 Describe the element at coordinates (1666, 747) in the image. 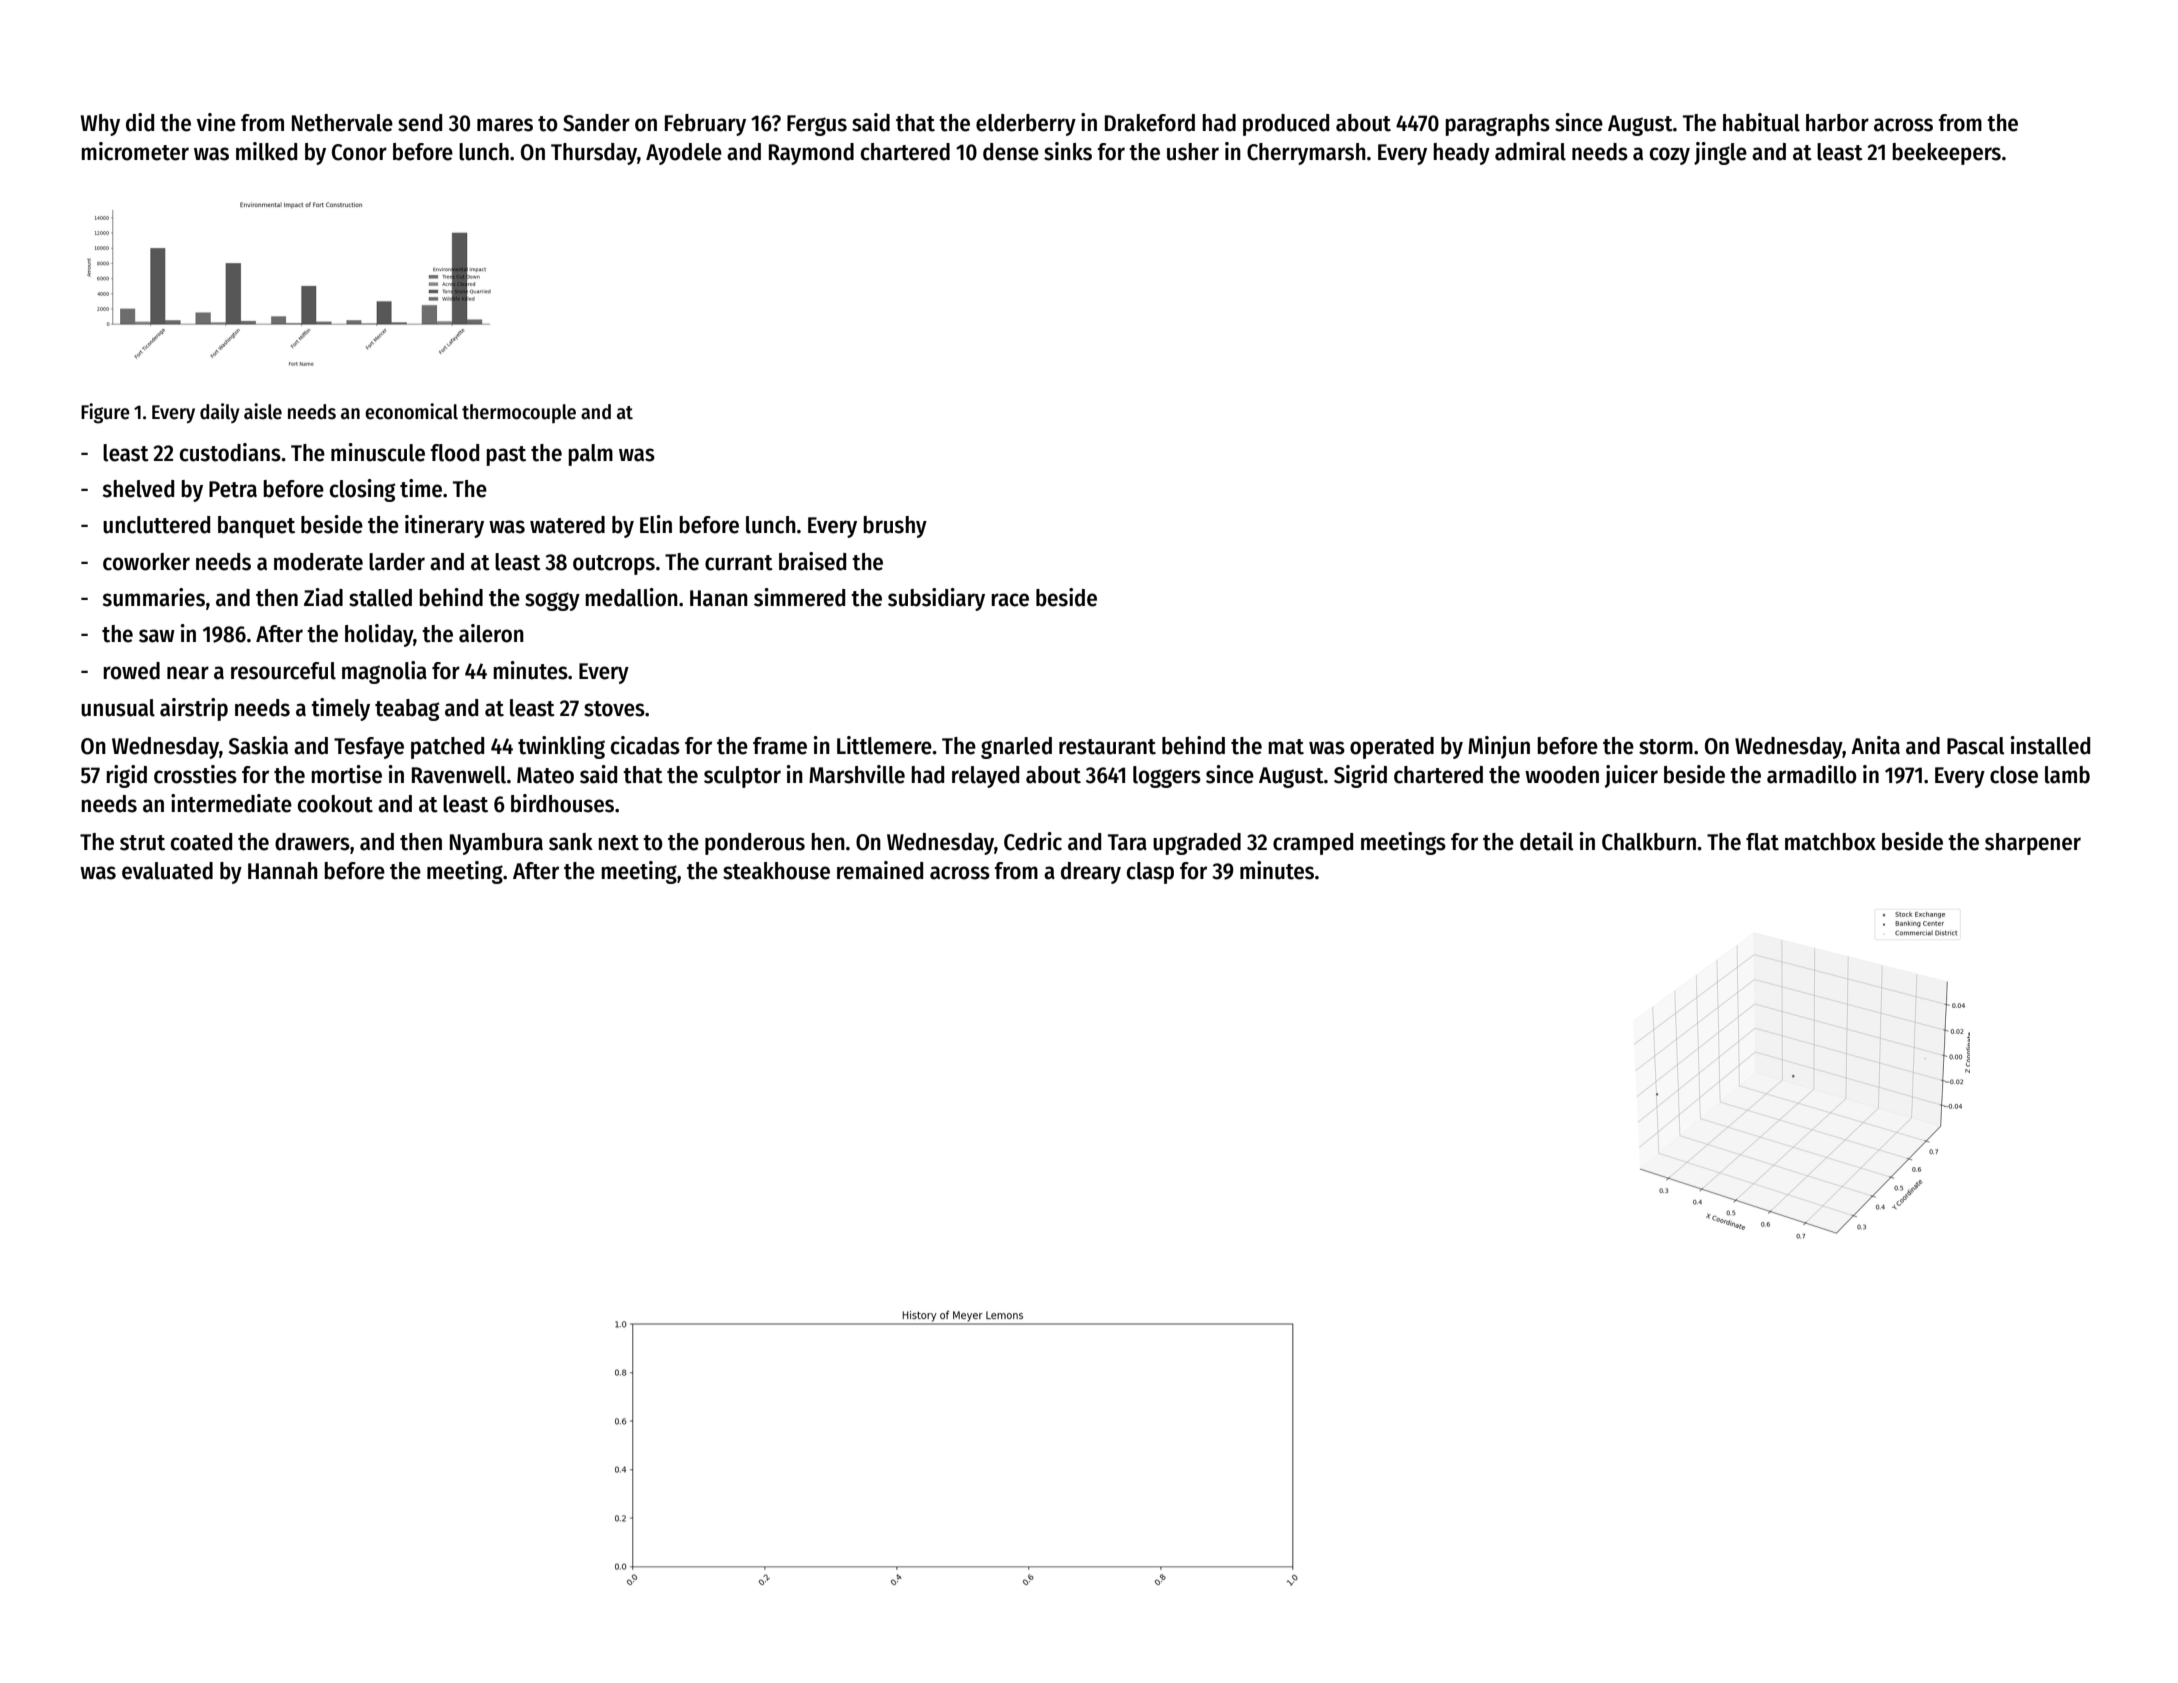

I see `storm` at that location.
